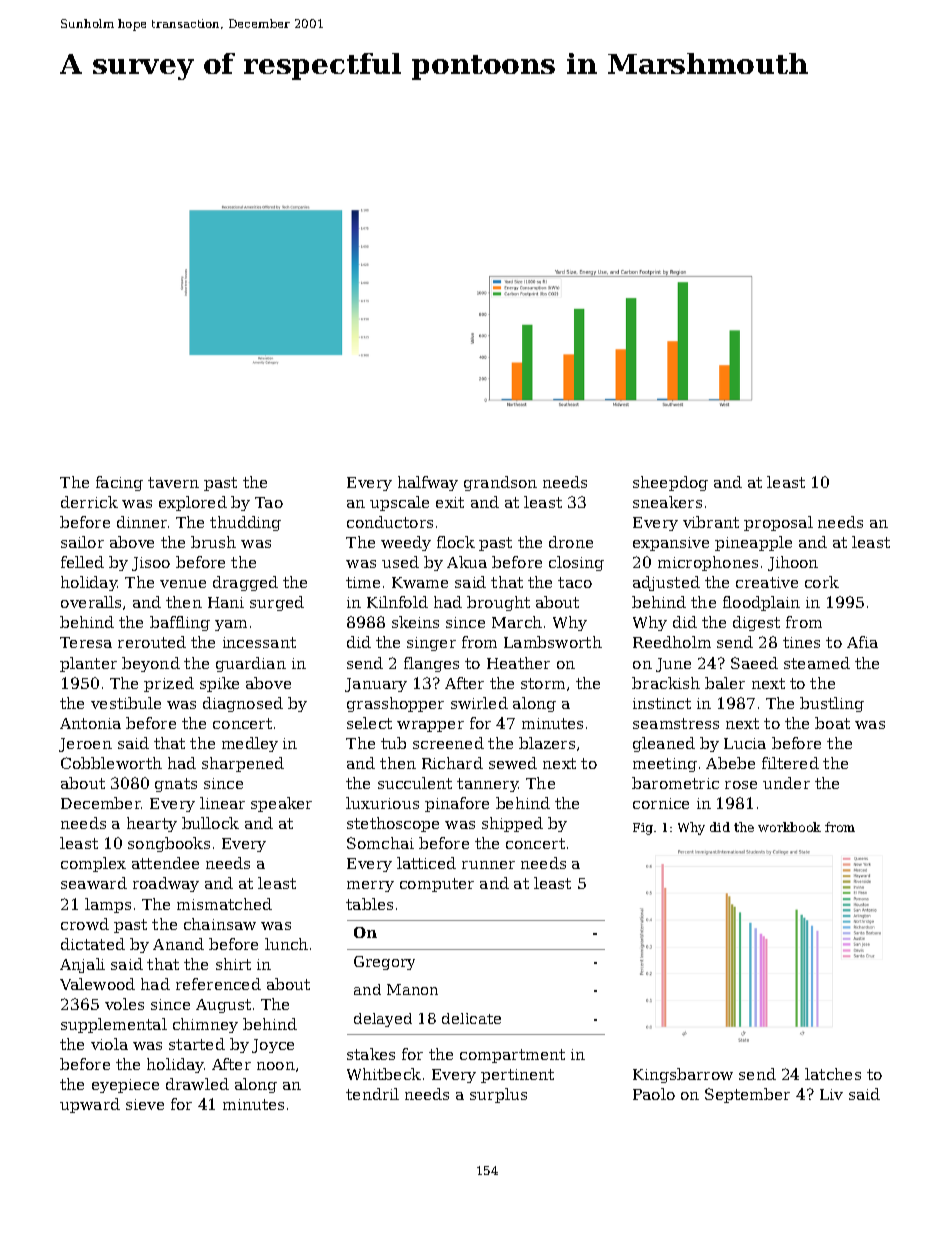 This document has width=952, height=1233. Describe the element at coordinates (789, 827) in the document. I see `workbook` at that location.
